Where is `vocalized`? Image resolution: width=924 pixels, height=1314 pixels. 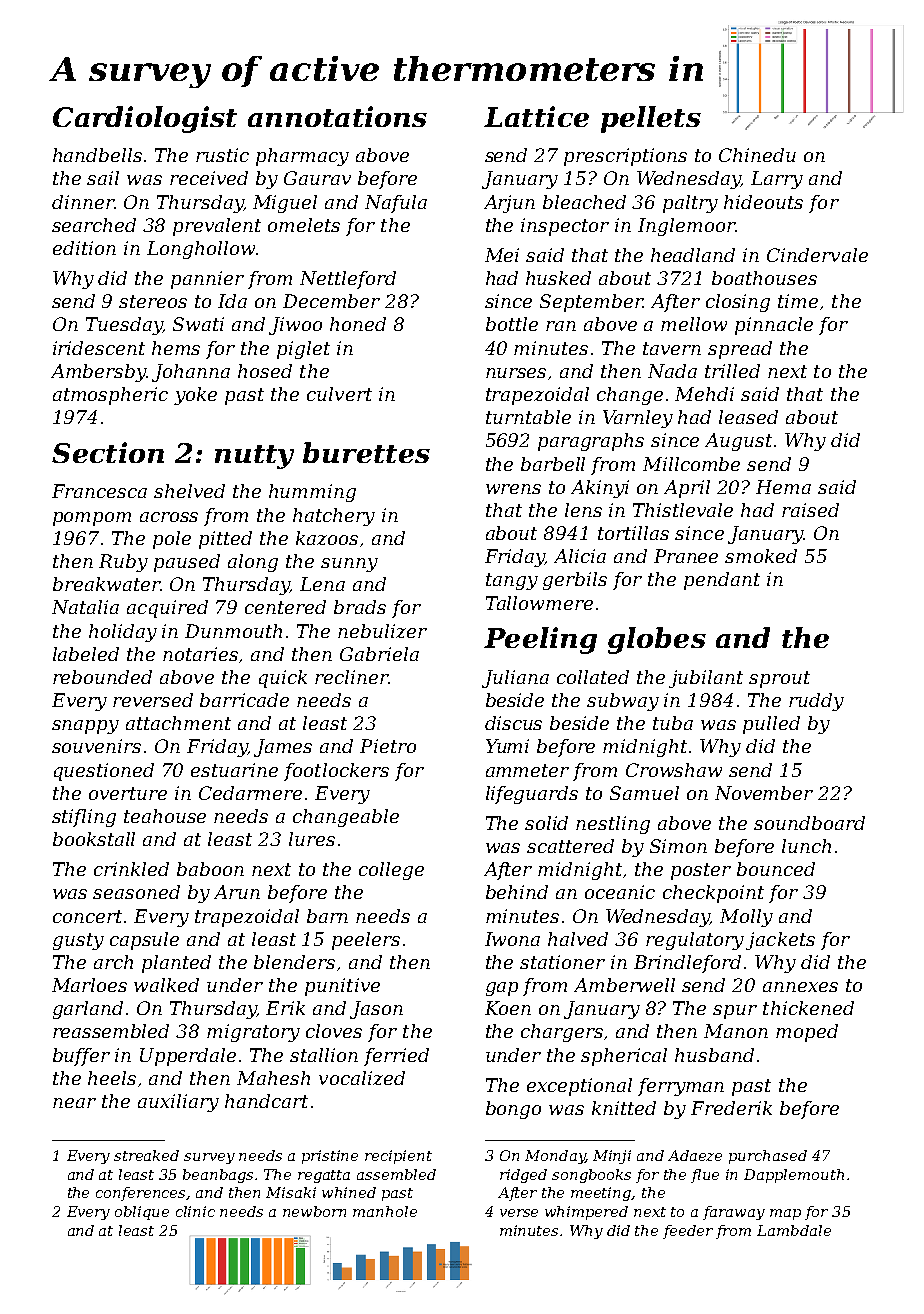 vocalized is located at coordinates (362, 1078).
